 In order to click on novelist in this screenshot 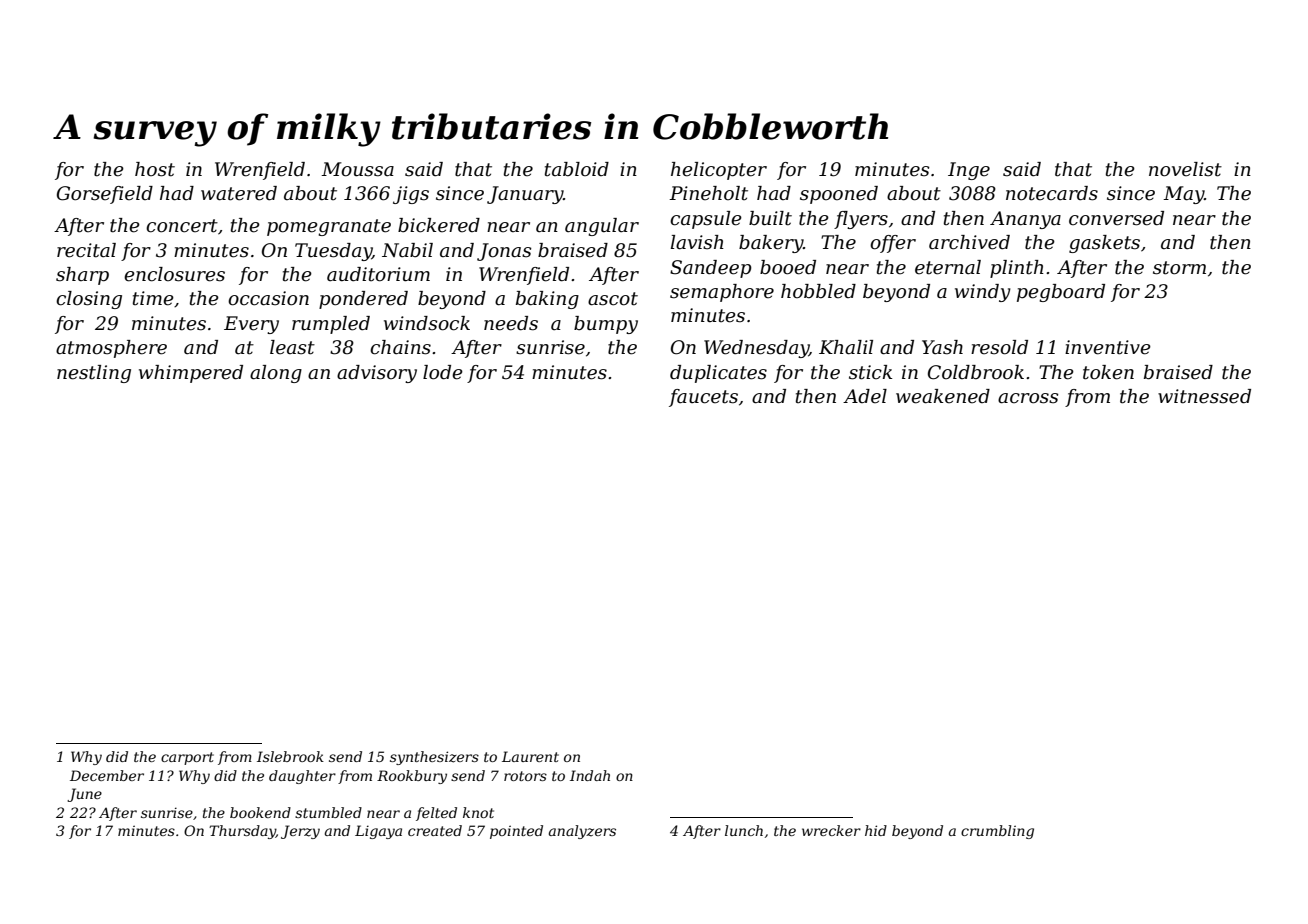, I will do `click(1185, 169)`.
